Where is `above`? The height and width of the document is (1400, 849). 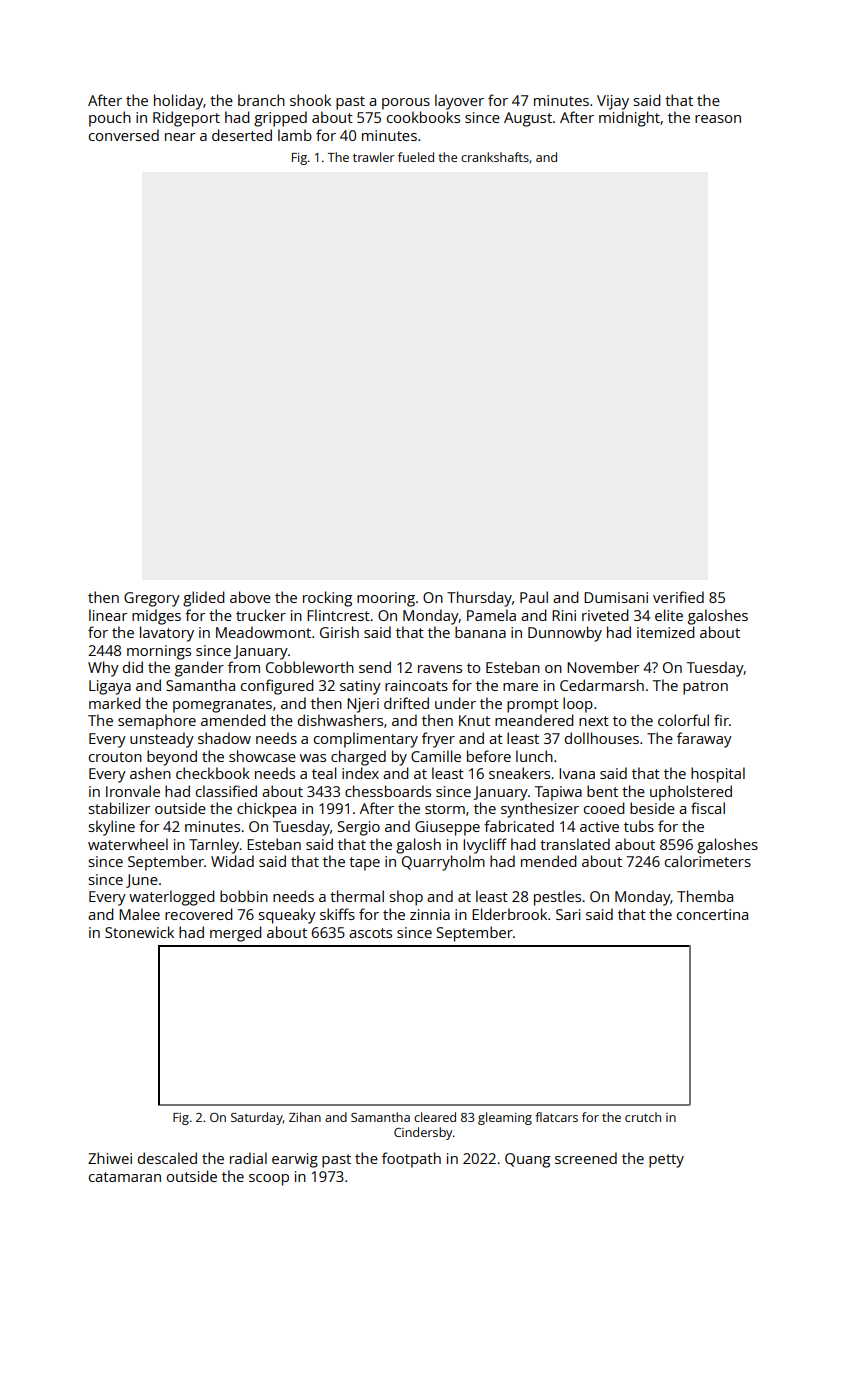
above is located at coordinates (250, 597).
